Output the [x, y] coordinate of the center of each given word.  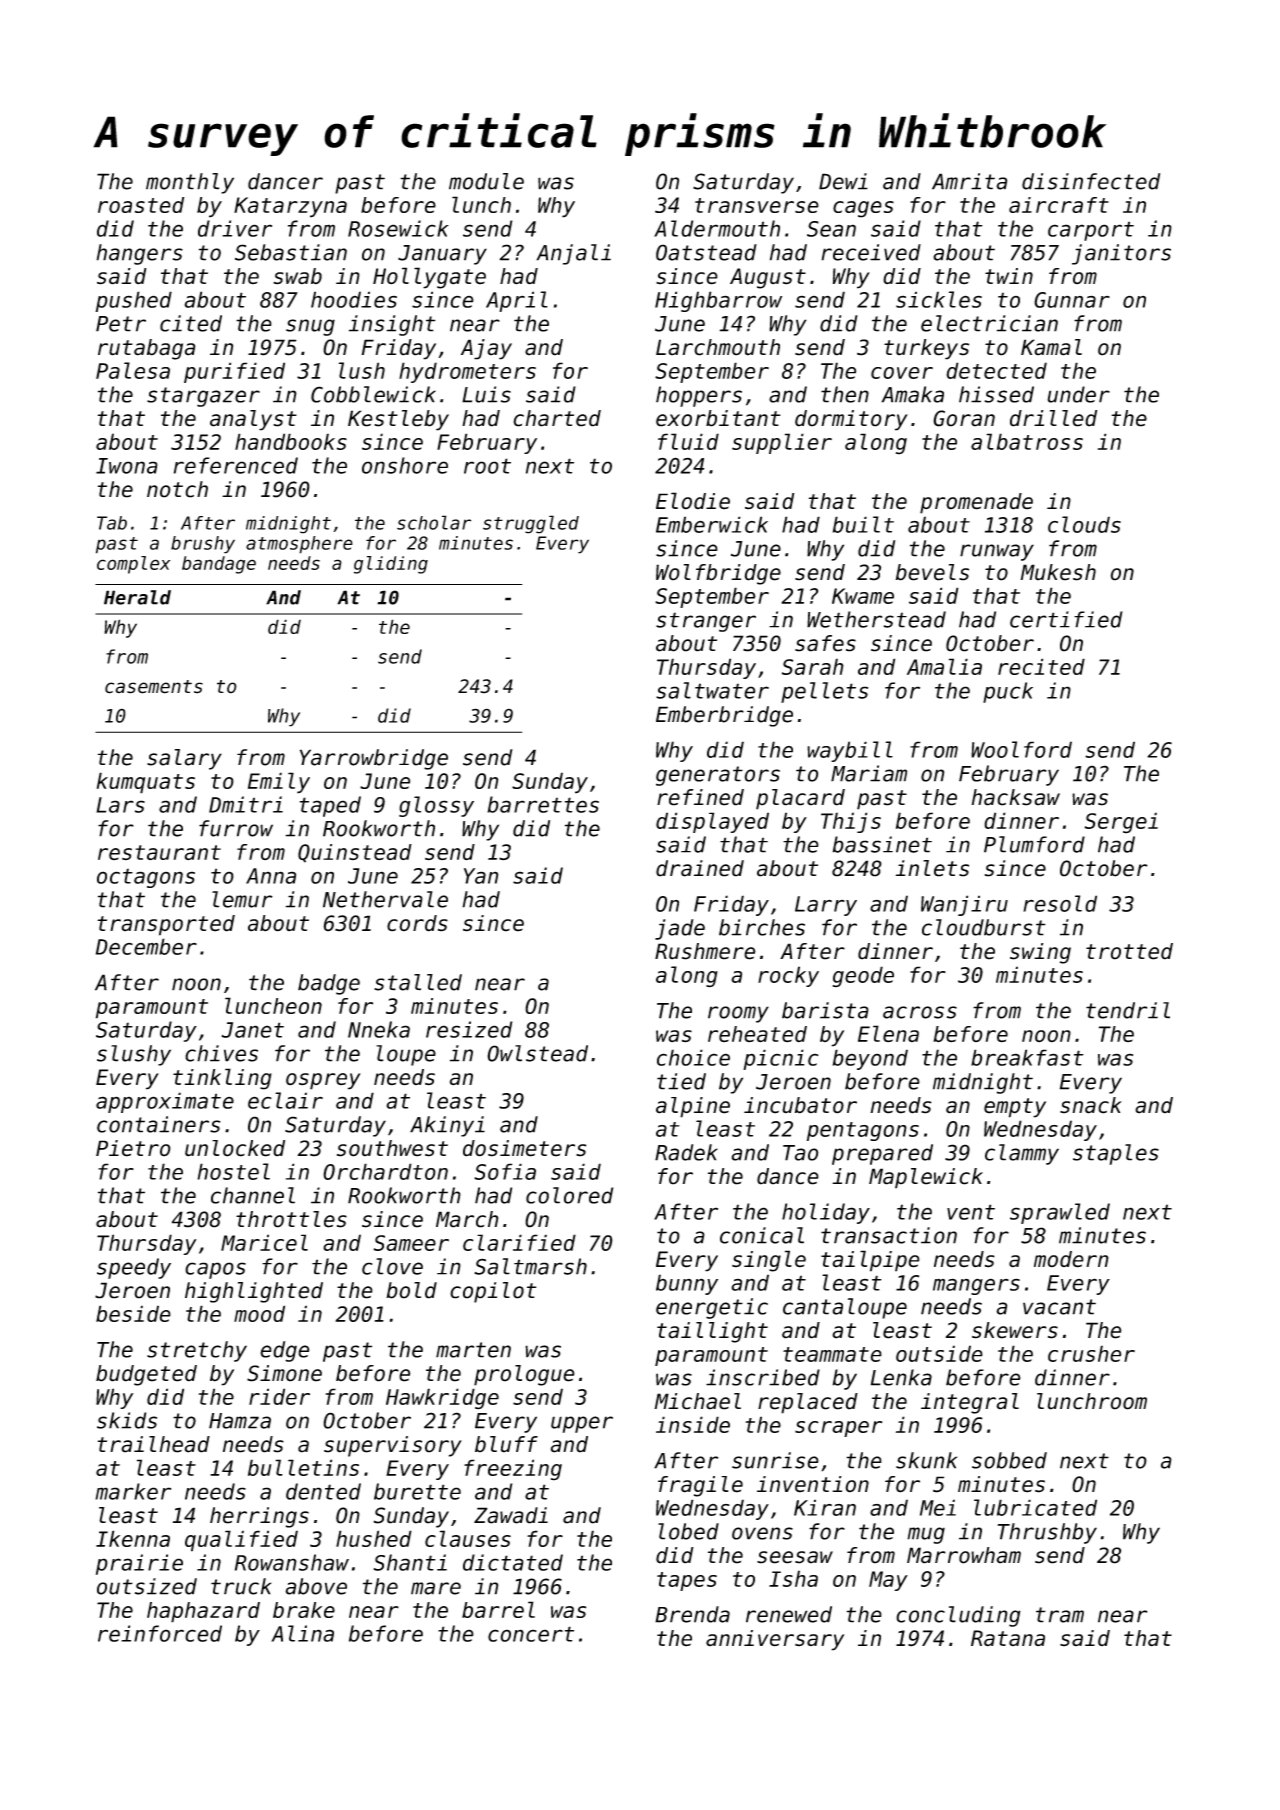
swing [1040, 953]
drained [700, 868]
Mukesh [1058, 572]
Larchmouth [718, 347]
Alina [302, 1633]
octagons [146, 878]
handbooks [291, 441]
